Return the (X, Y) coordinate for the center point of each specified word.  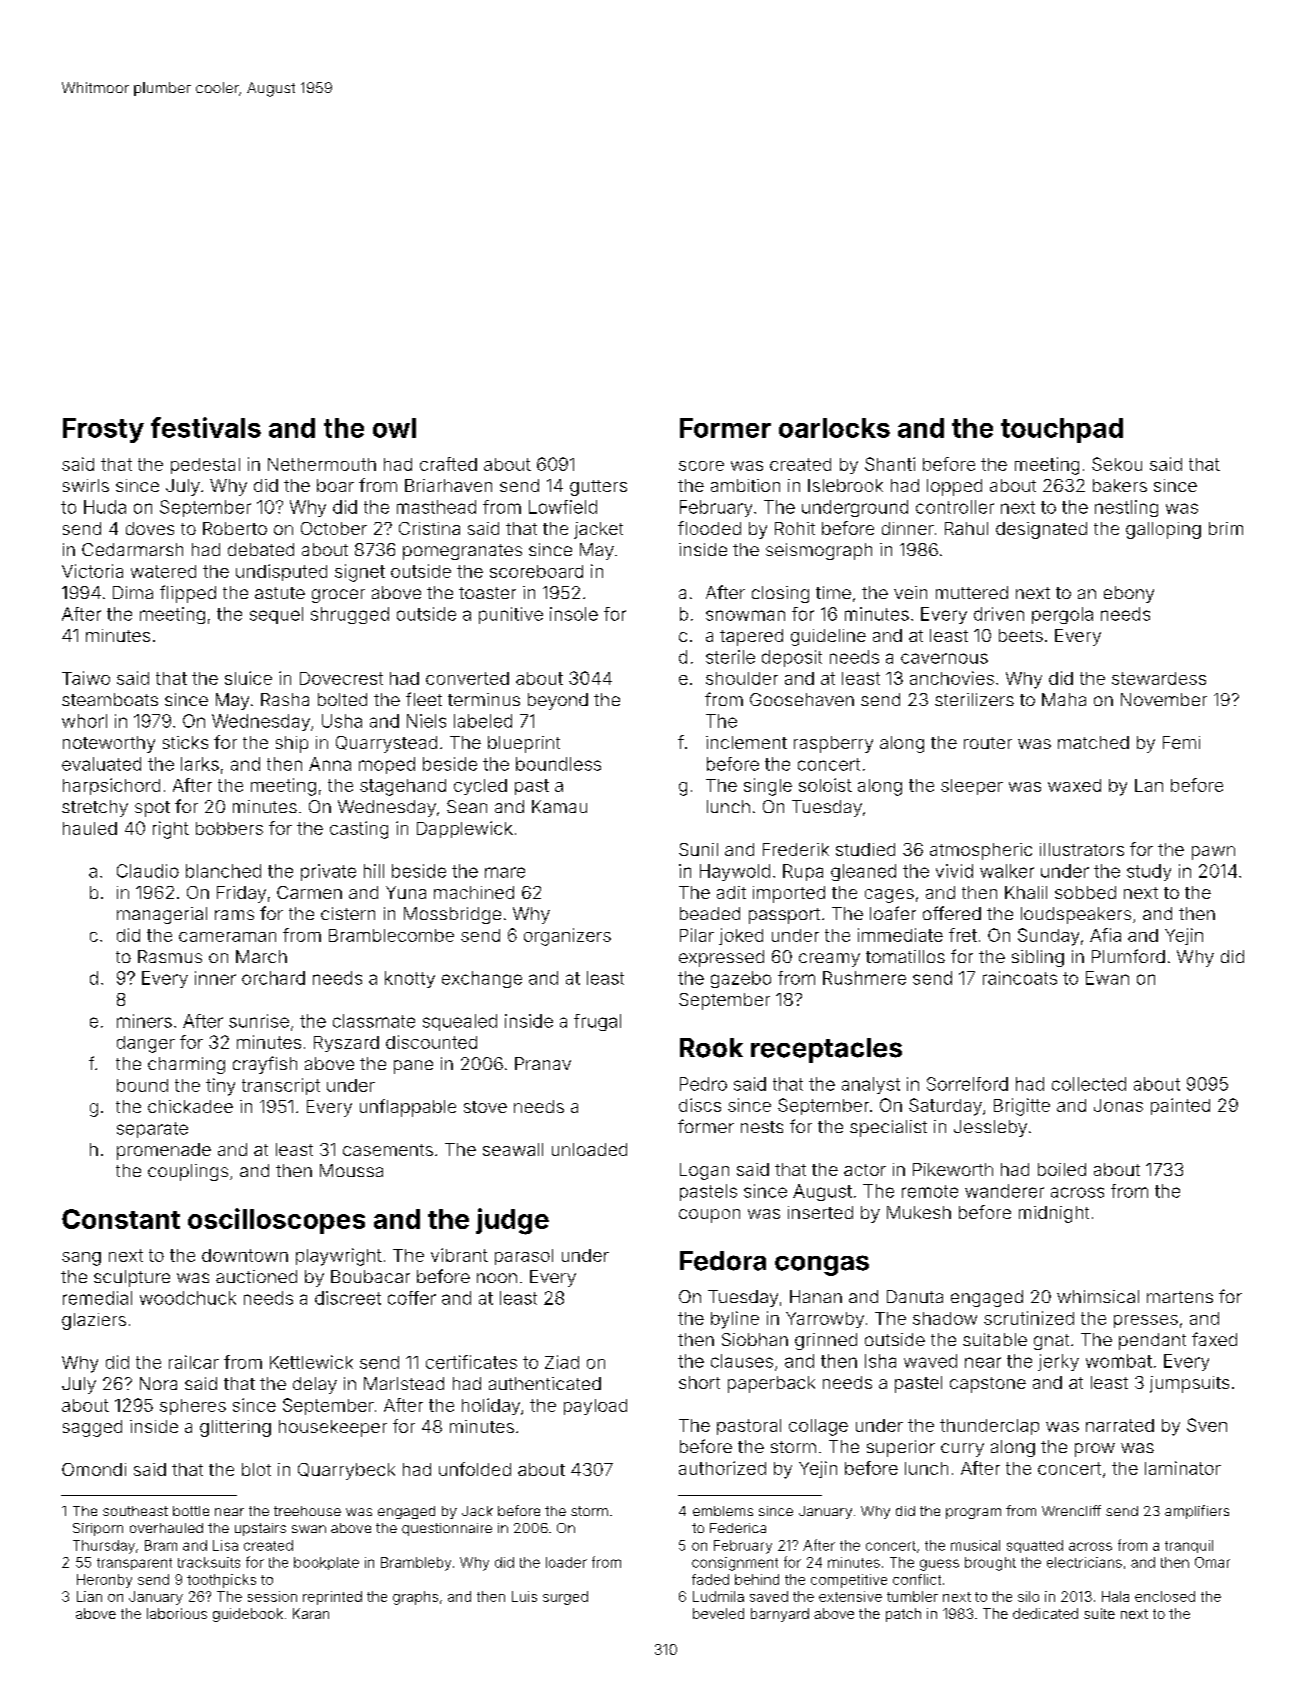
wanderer (1004, 1191)
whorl (84, 721)
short (699, 1382)
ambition (745, 485)
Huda (105, 507)
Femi (1181, 742)
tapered (751, 637)
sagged (92, 1428)
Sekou (1117, 464)
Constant (121, 1219)
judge (512, 1221)
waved (930, 1361)
